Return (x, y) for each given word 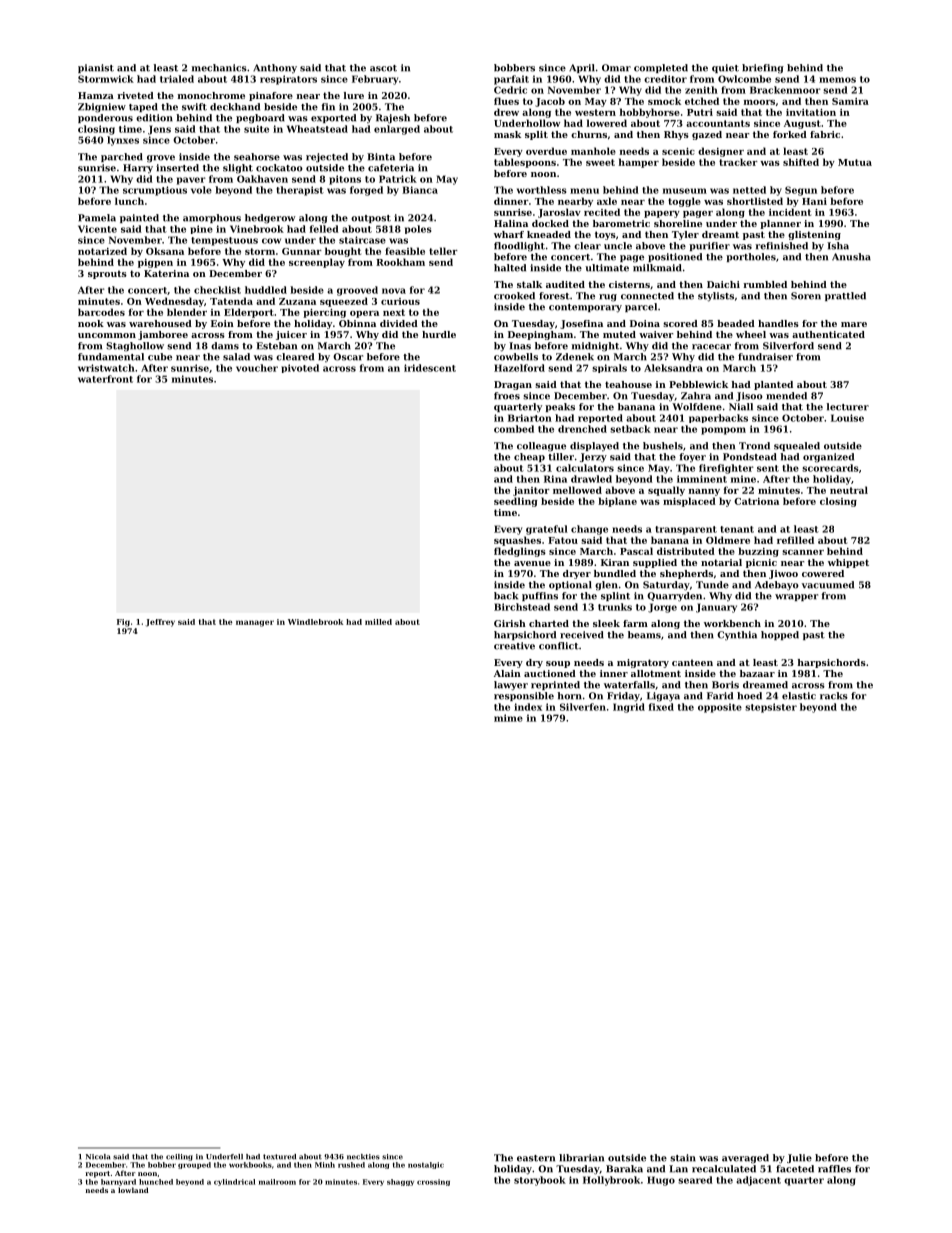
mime (508, 718)
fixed (661, 707)
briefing (763, 69)
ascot (383, 68)
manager (255, 623)
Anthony (275, 69)
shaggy (400, 1182)
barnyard (118, 1182)
